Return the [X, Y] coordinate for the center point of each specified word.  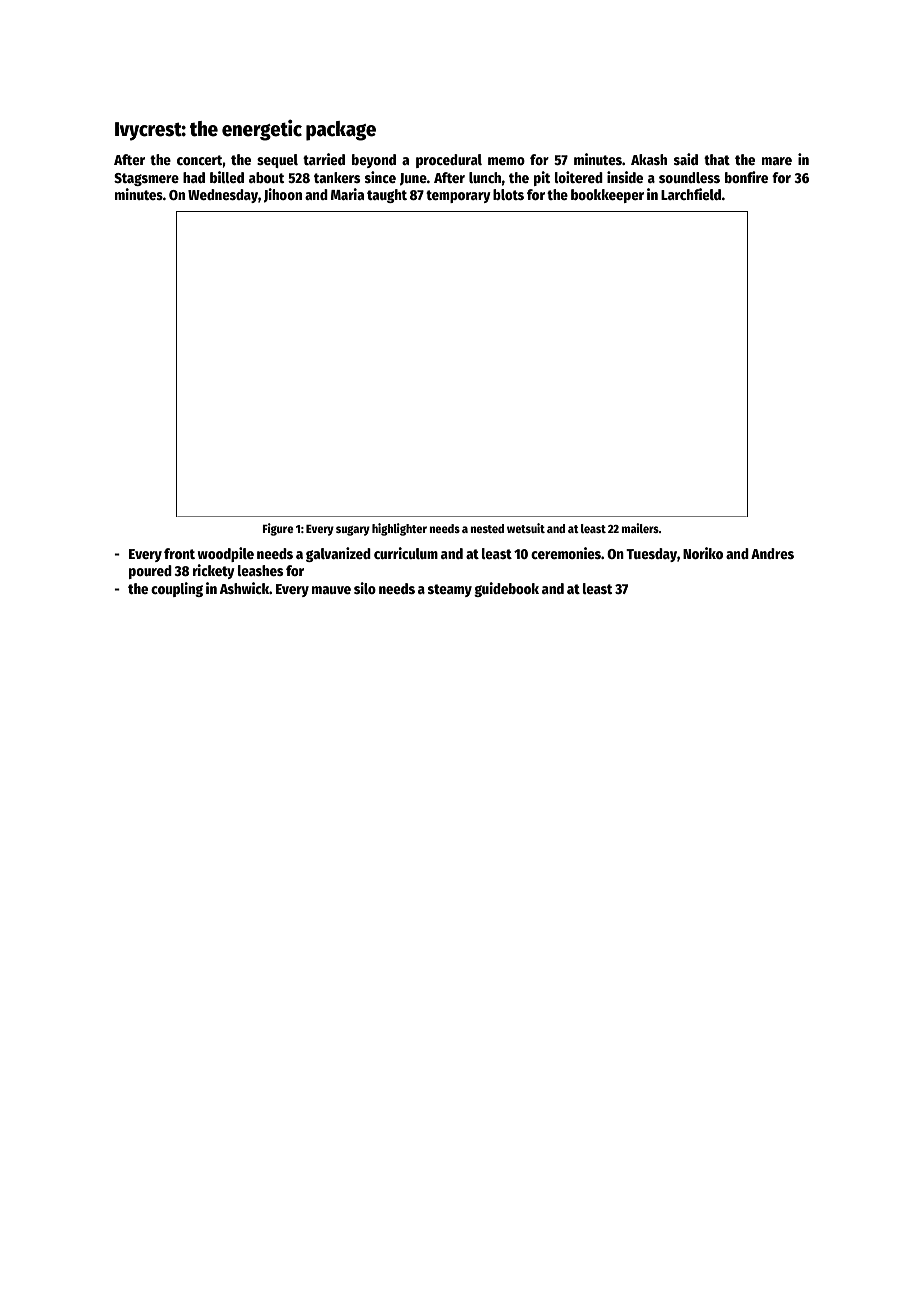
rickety [214, 571]
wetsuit [526, 528]
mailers [640, 528]
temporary [458, 196]
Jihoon [283, 195]
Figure [278, 529]
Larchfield [691, 194]
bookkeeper [607, 196]
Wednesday [223, 196]
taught [387, 196]
